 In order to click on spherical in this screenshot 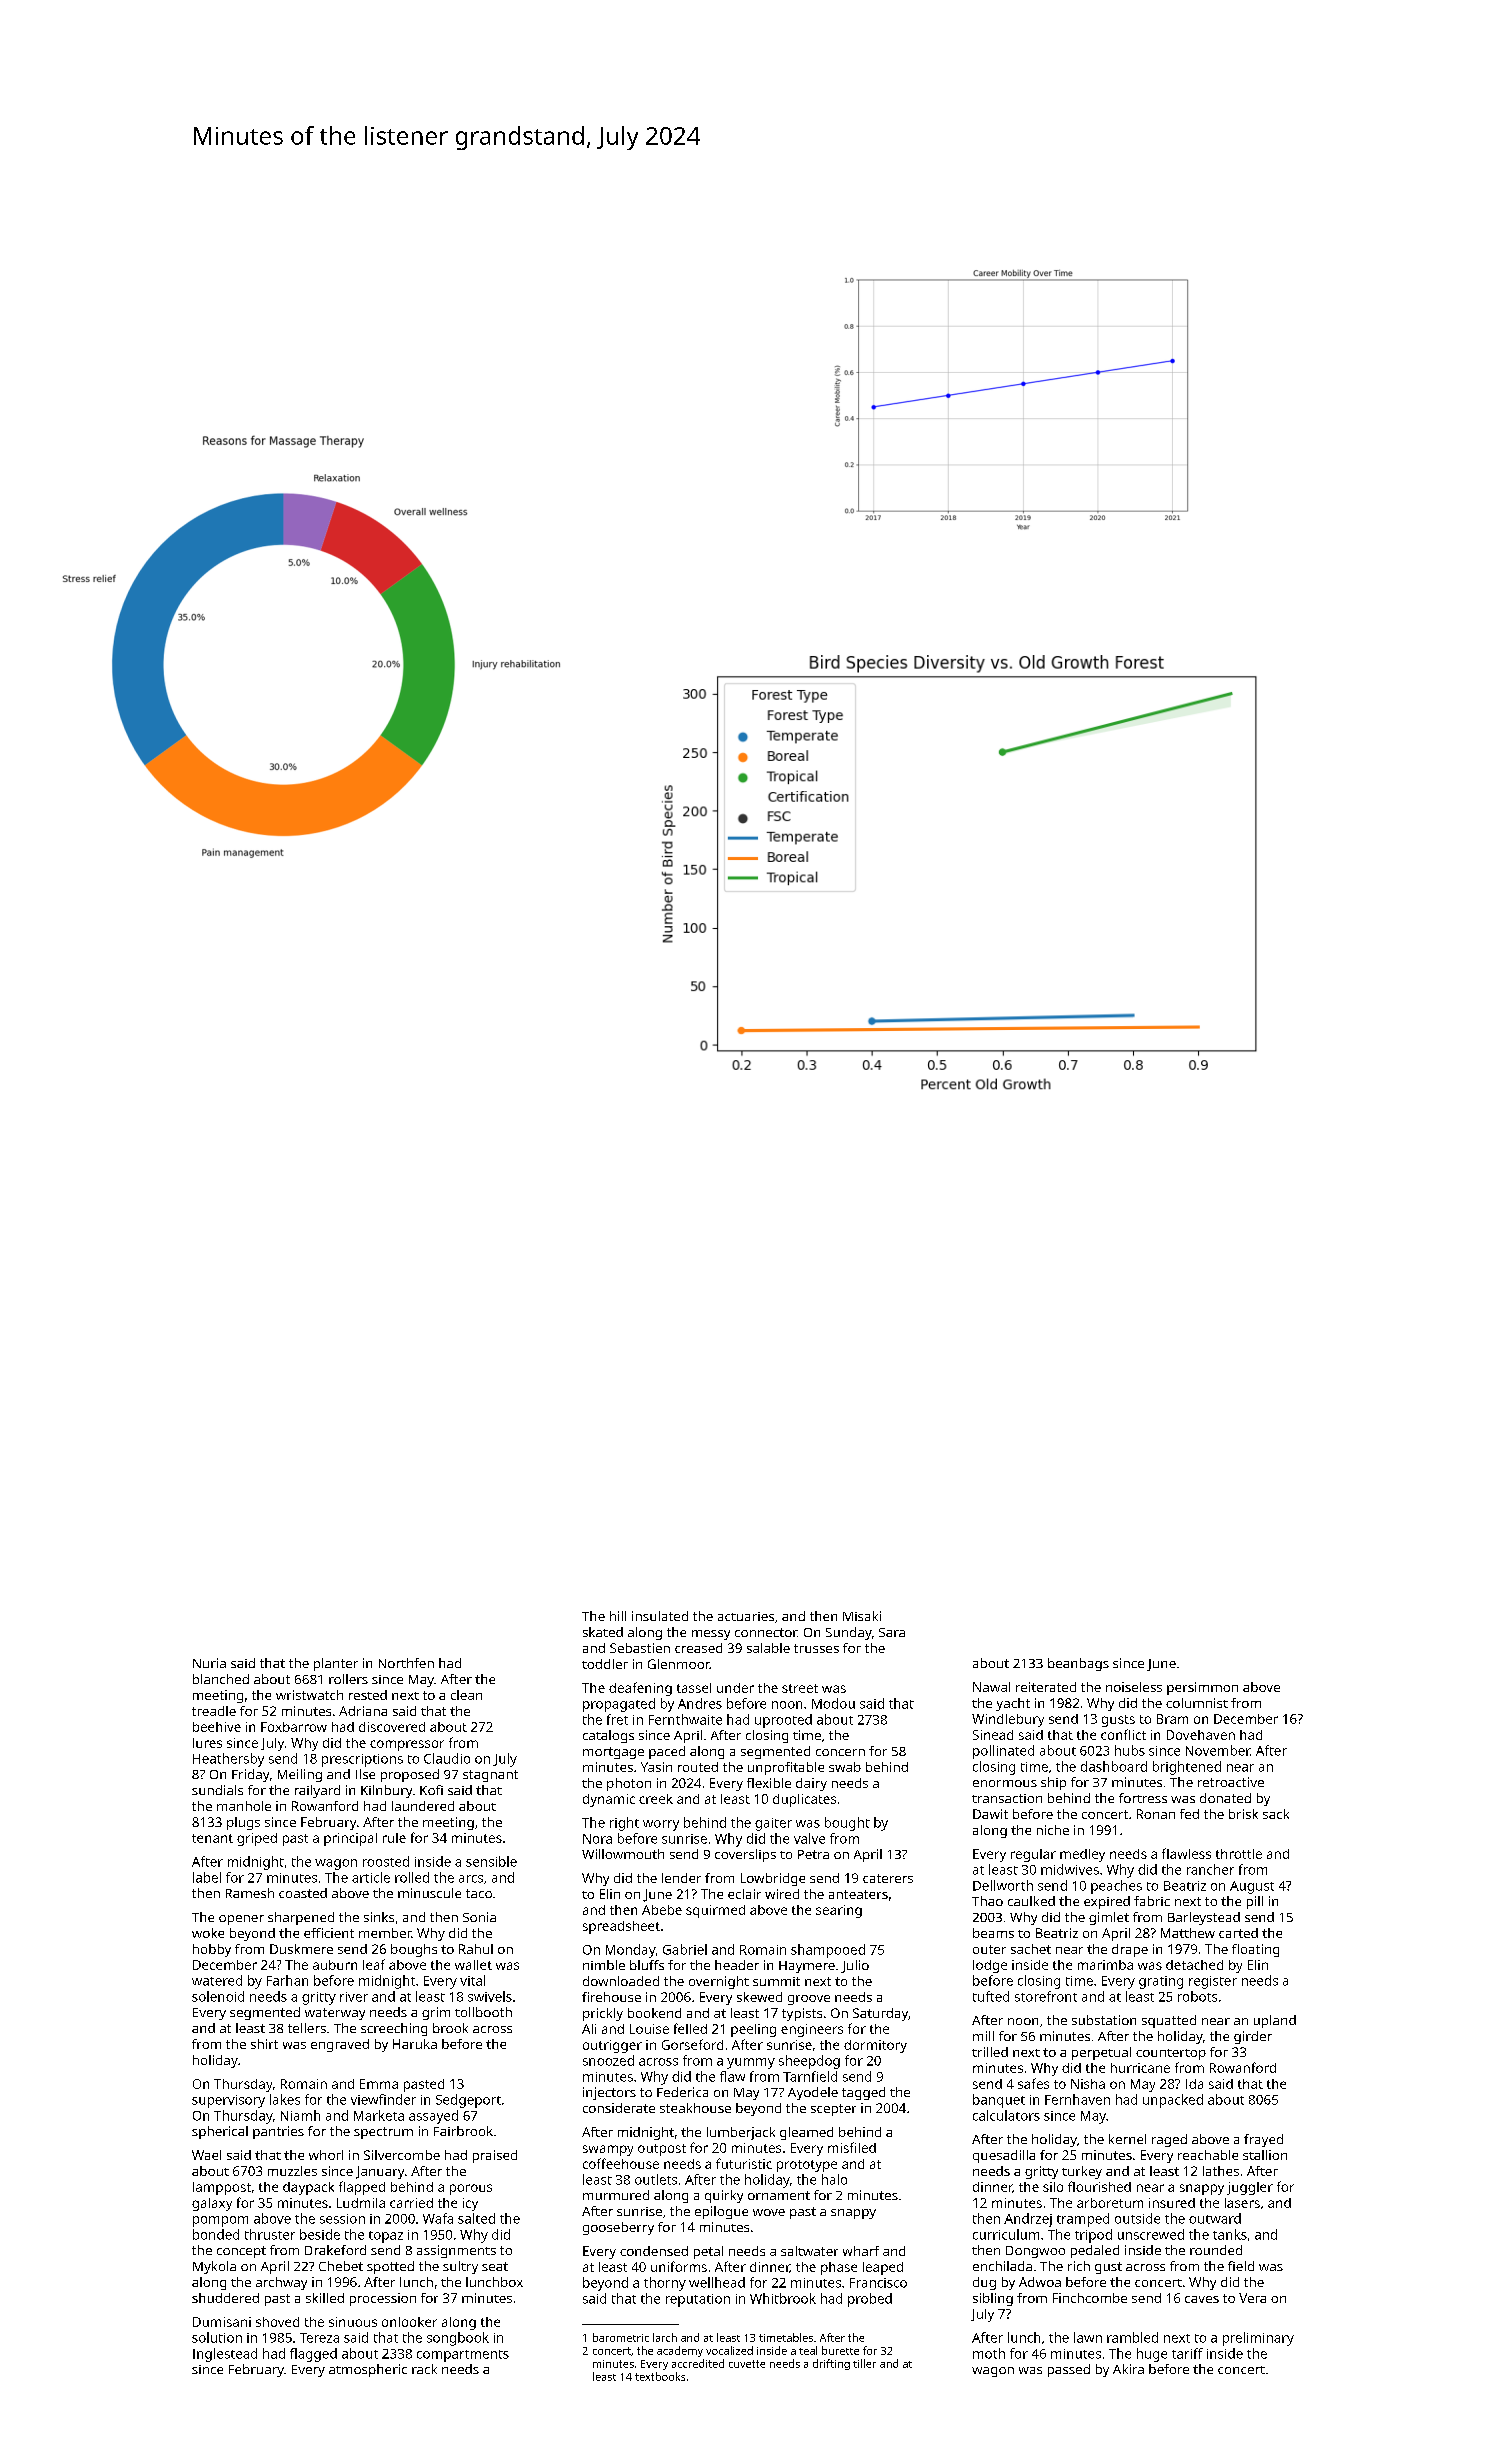, I will do `click(220, 2132)`.
